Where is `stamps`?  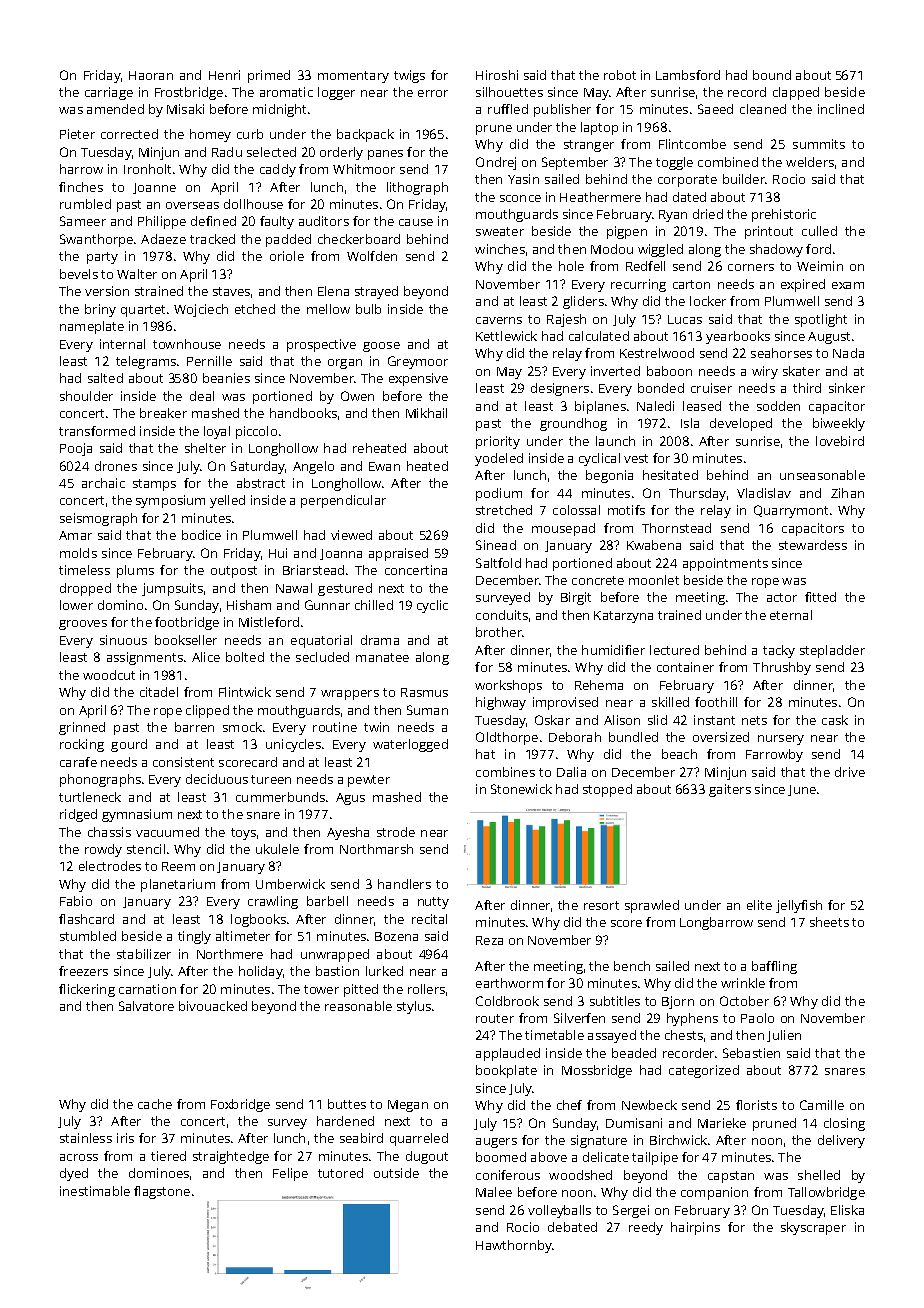 stamps is located at coordinates (154, 485).
